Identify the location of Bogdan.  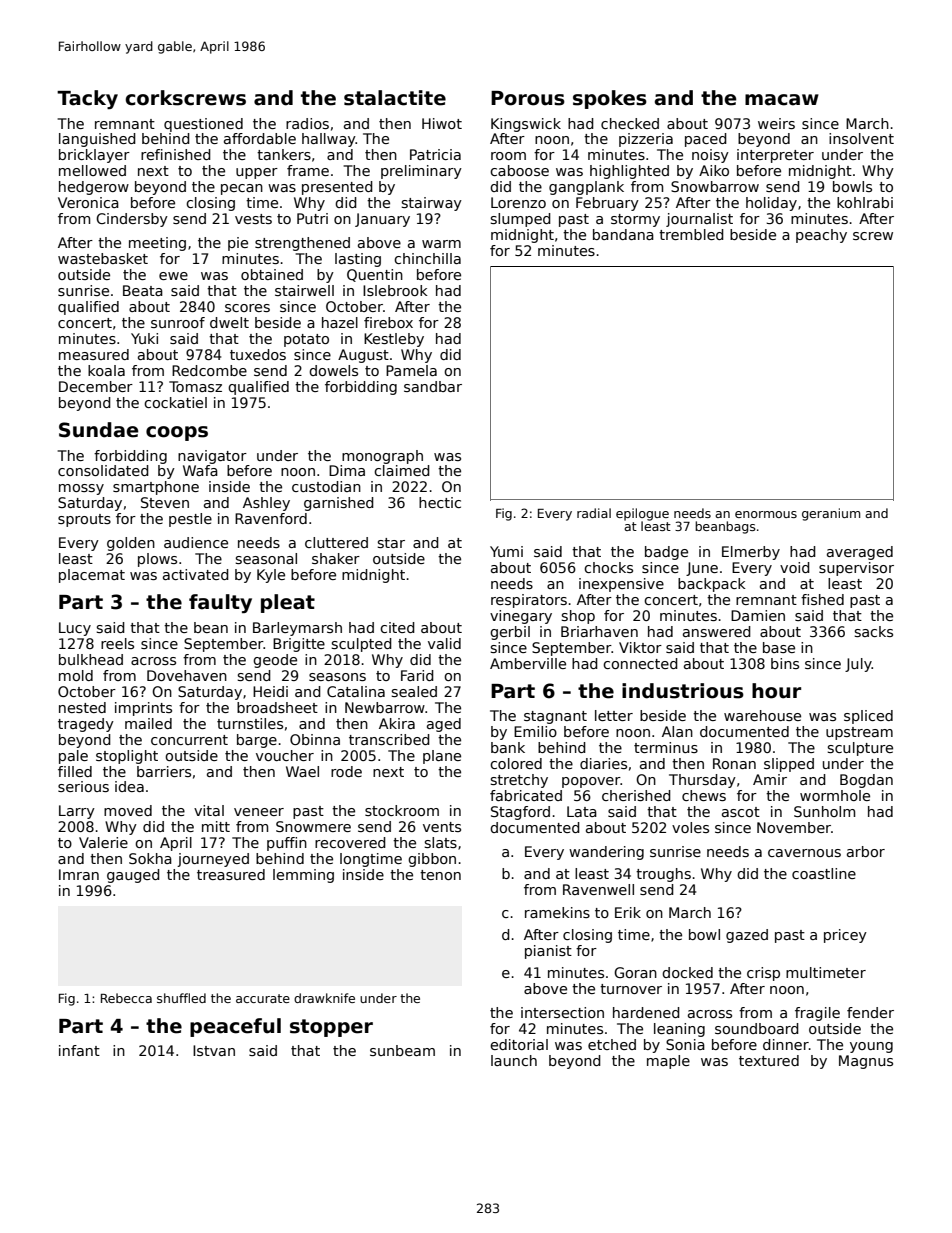
(866, 781).
